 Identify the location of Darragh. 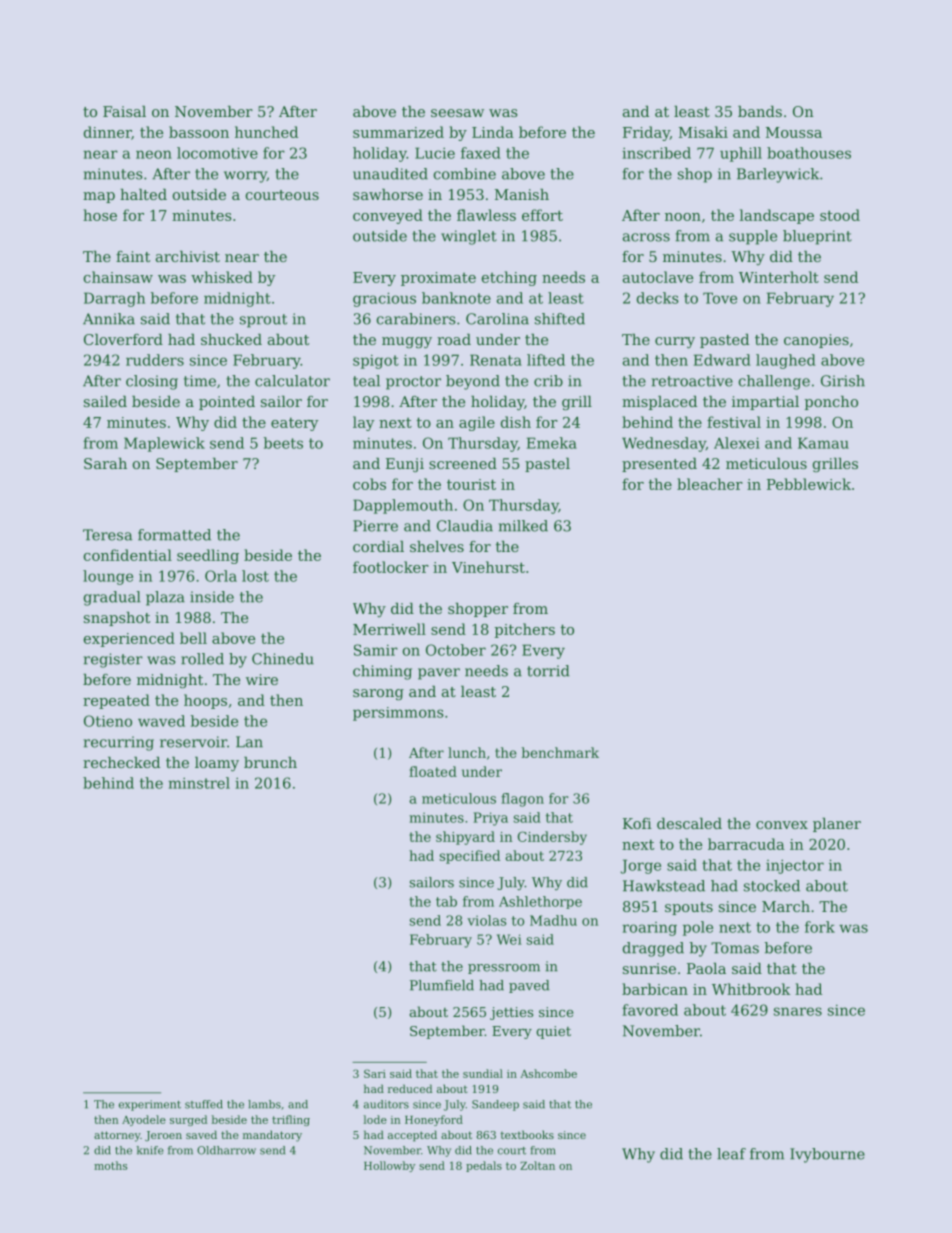
(114, 299).
